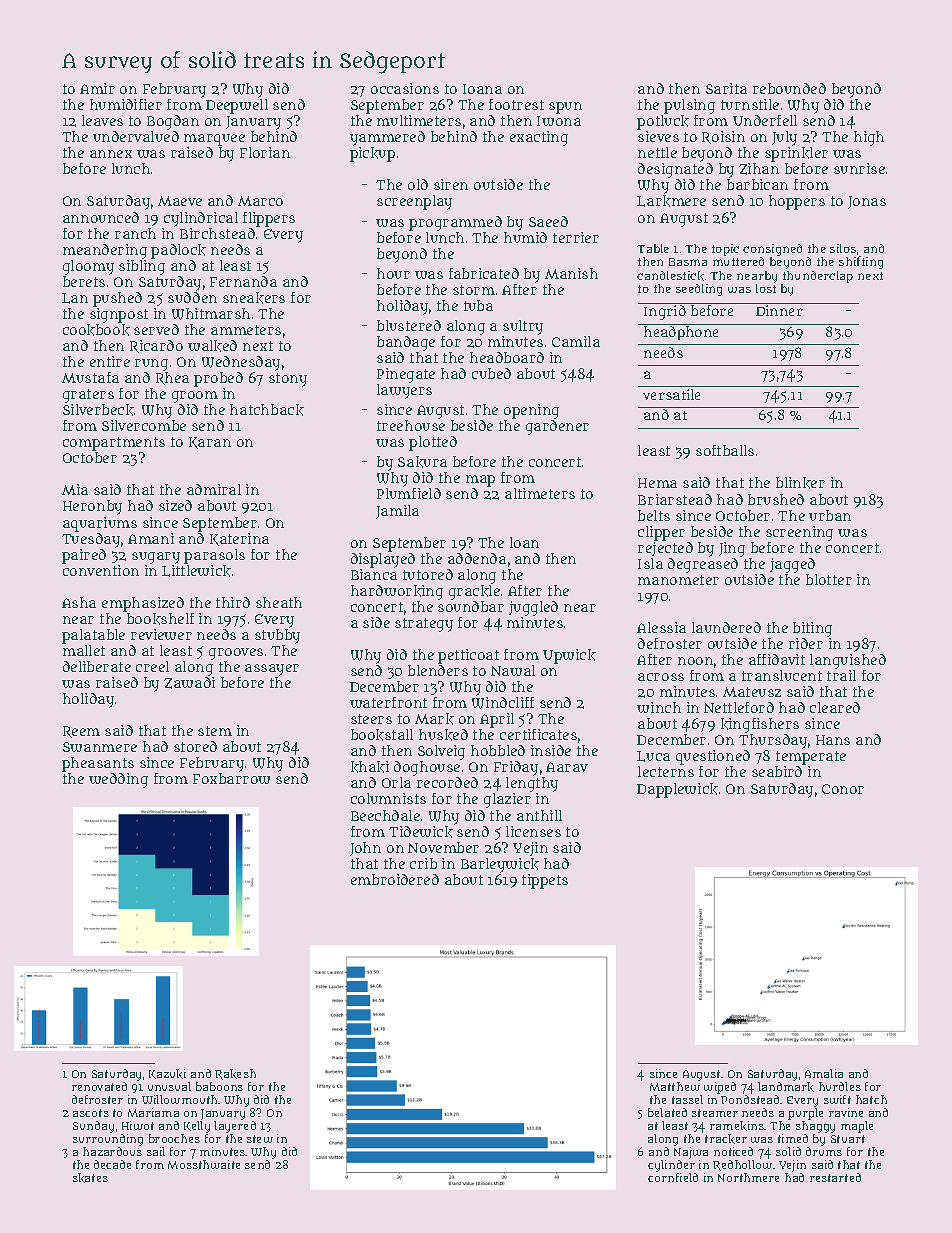  What do you see at coordinates (411, 425) in the image?
I see `treehouse` at bounding box center [411, 425].
